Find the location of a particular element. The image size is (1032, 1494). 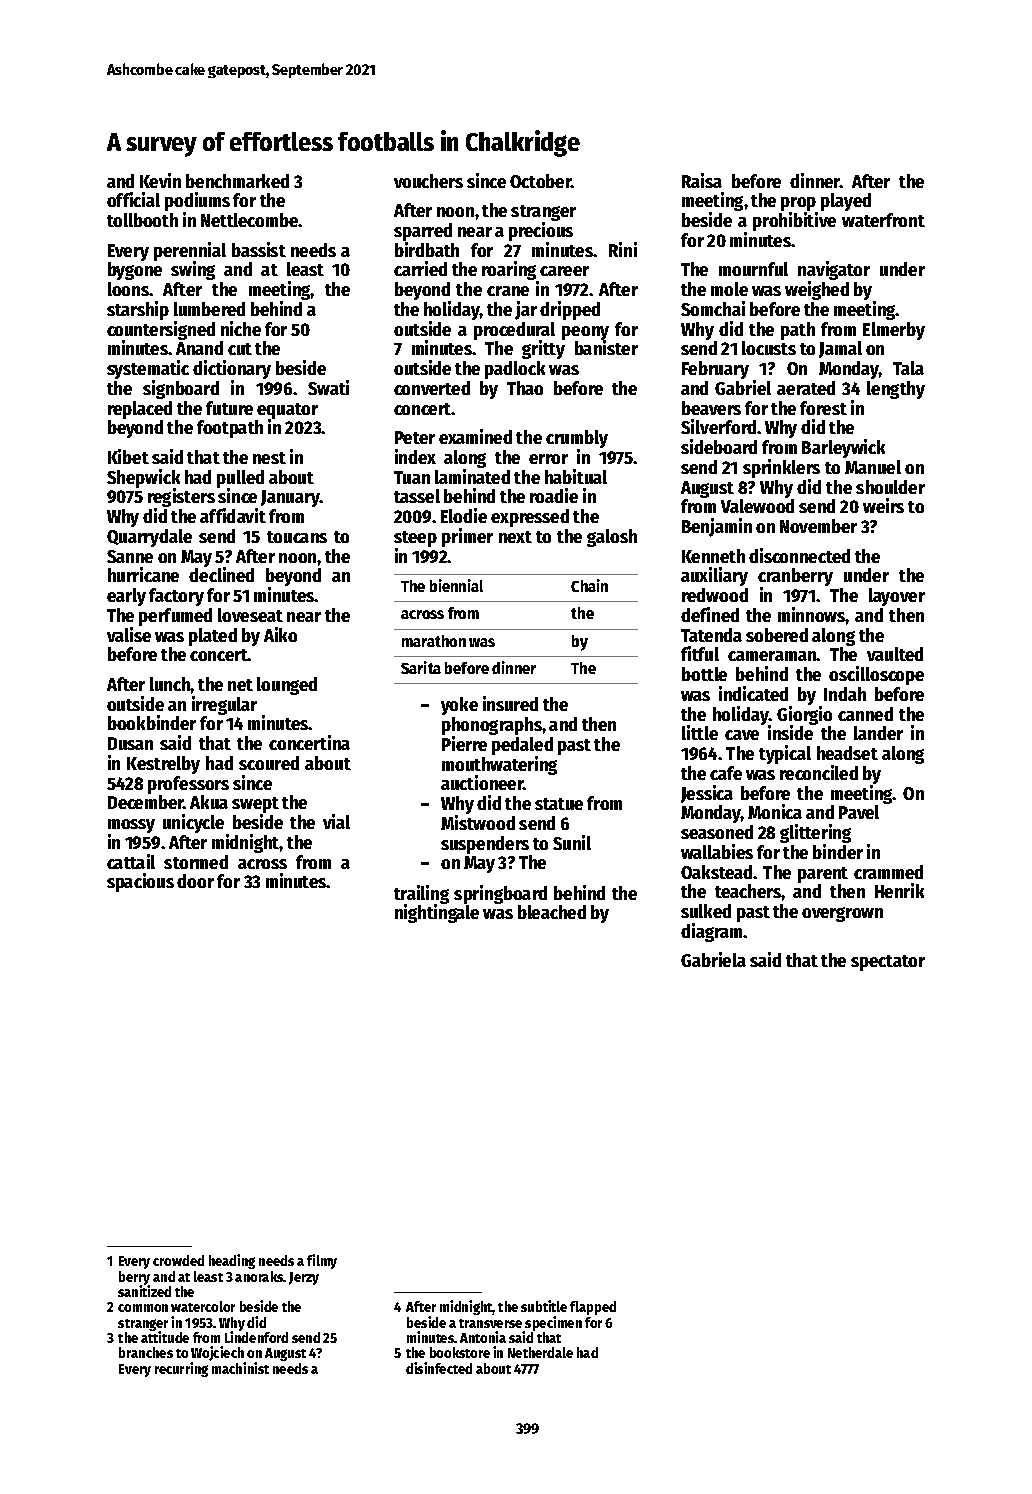

played is located at coordinates (846, 202).
